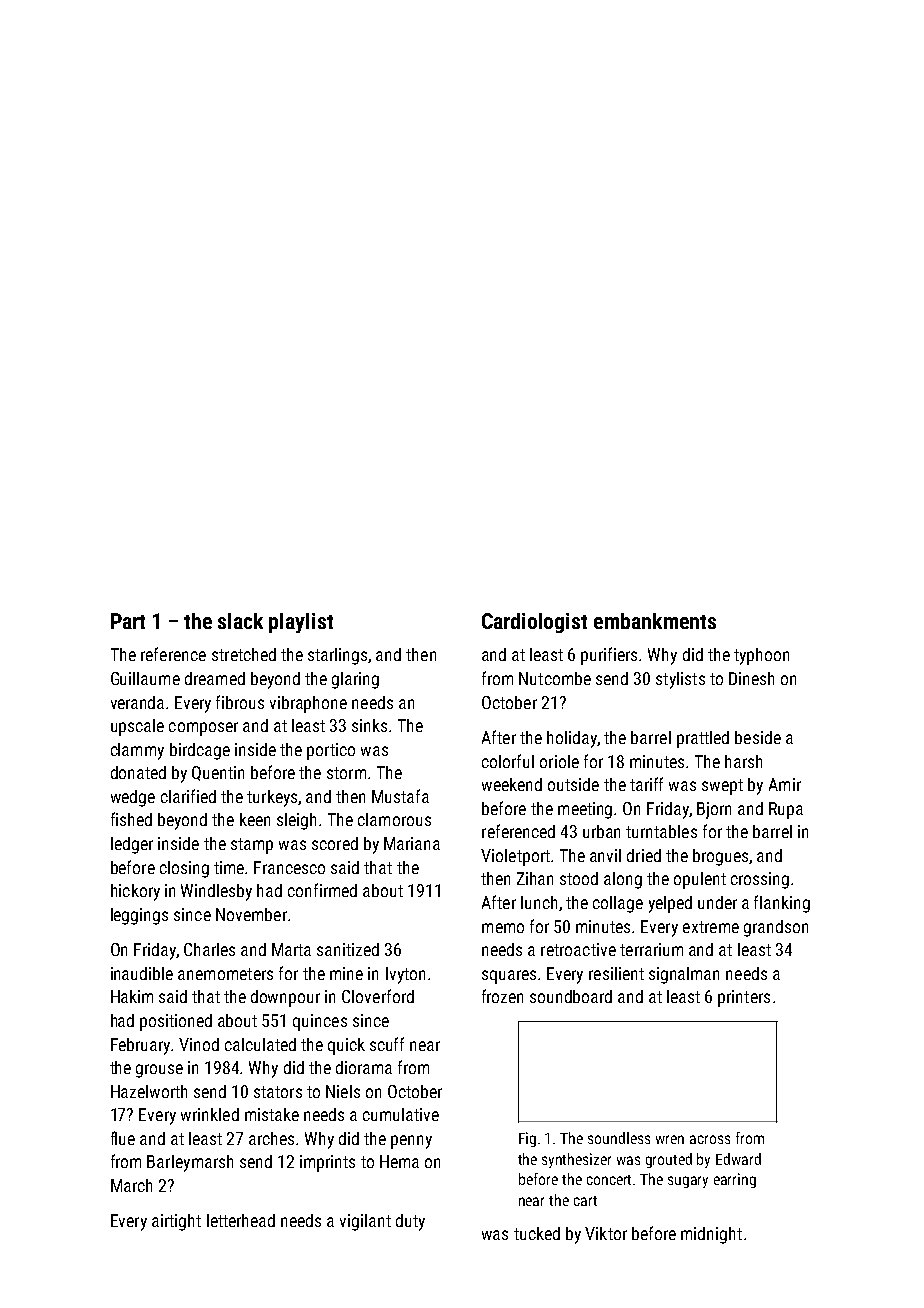  I want to click on airtight, so click(176, 1222).
